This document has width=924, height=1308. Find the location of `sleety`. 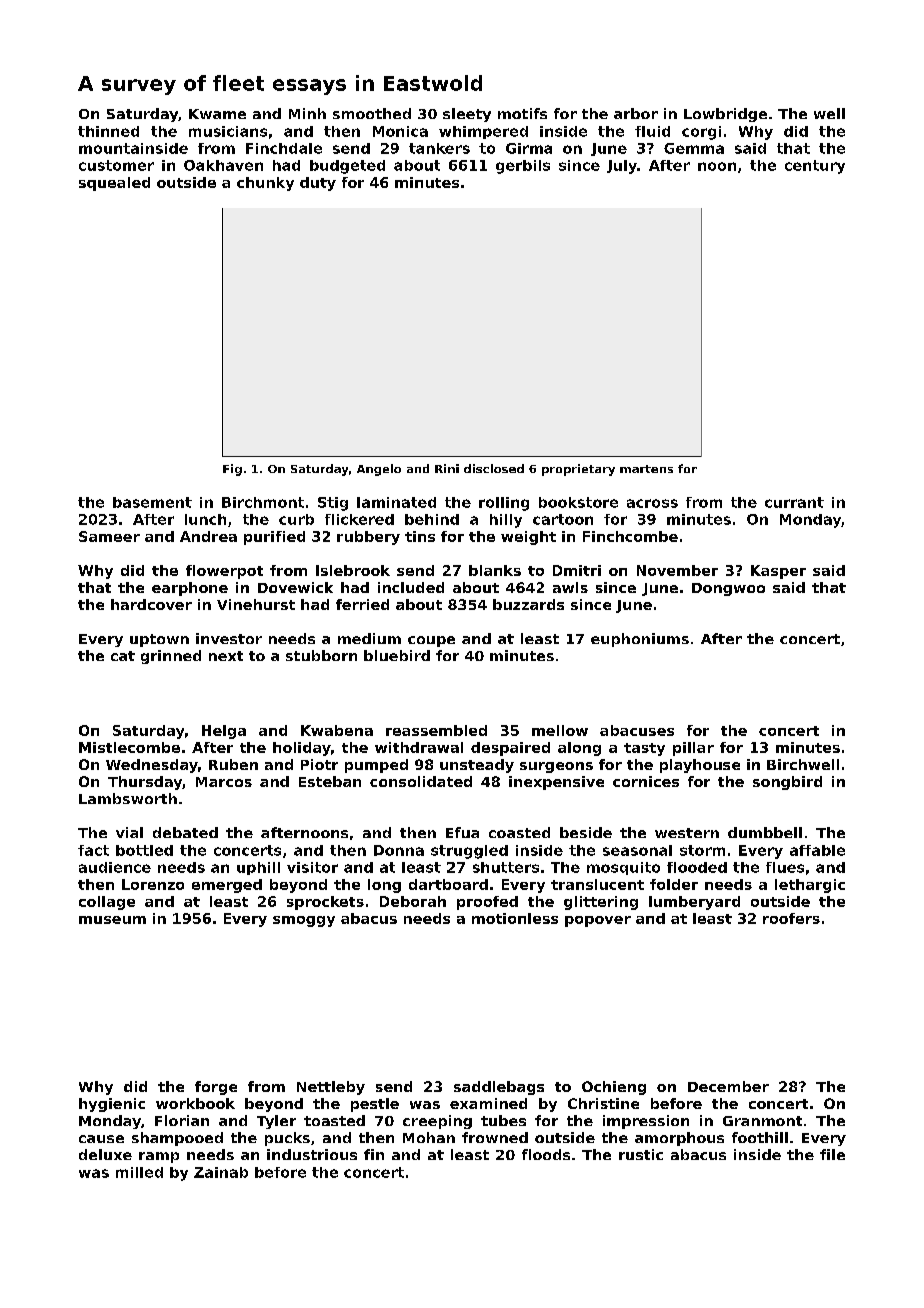

sleety is located at coordinates (467, 115).
